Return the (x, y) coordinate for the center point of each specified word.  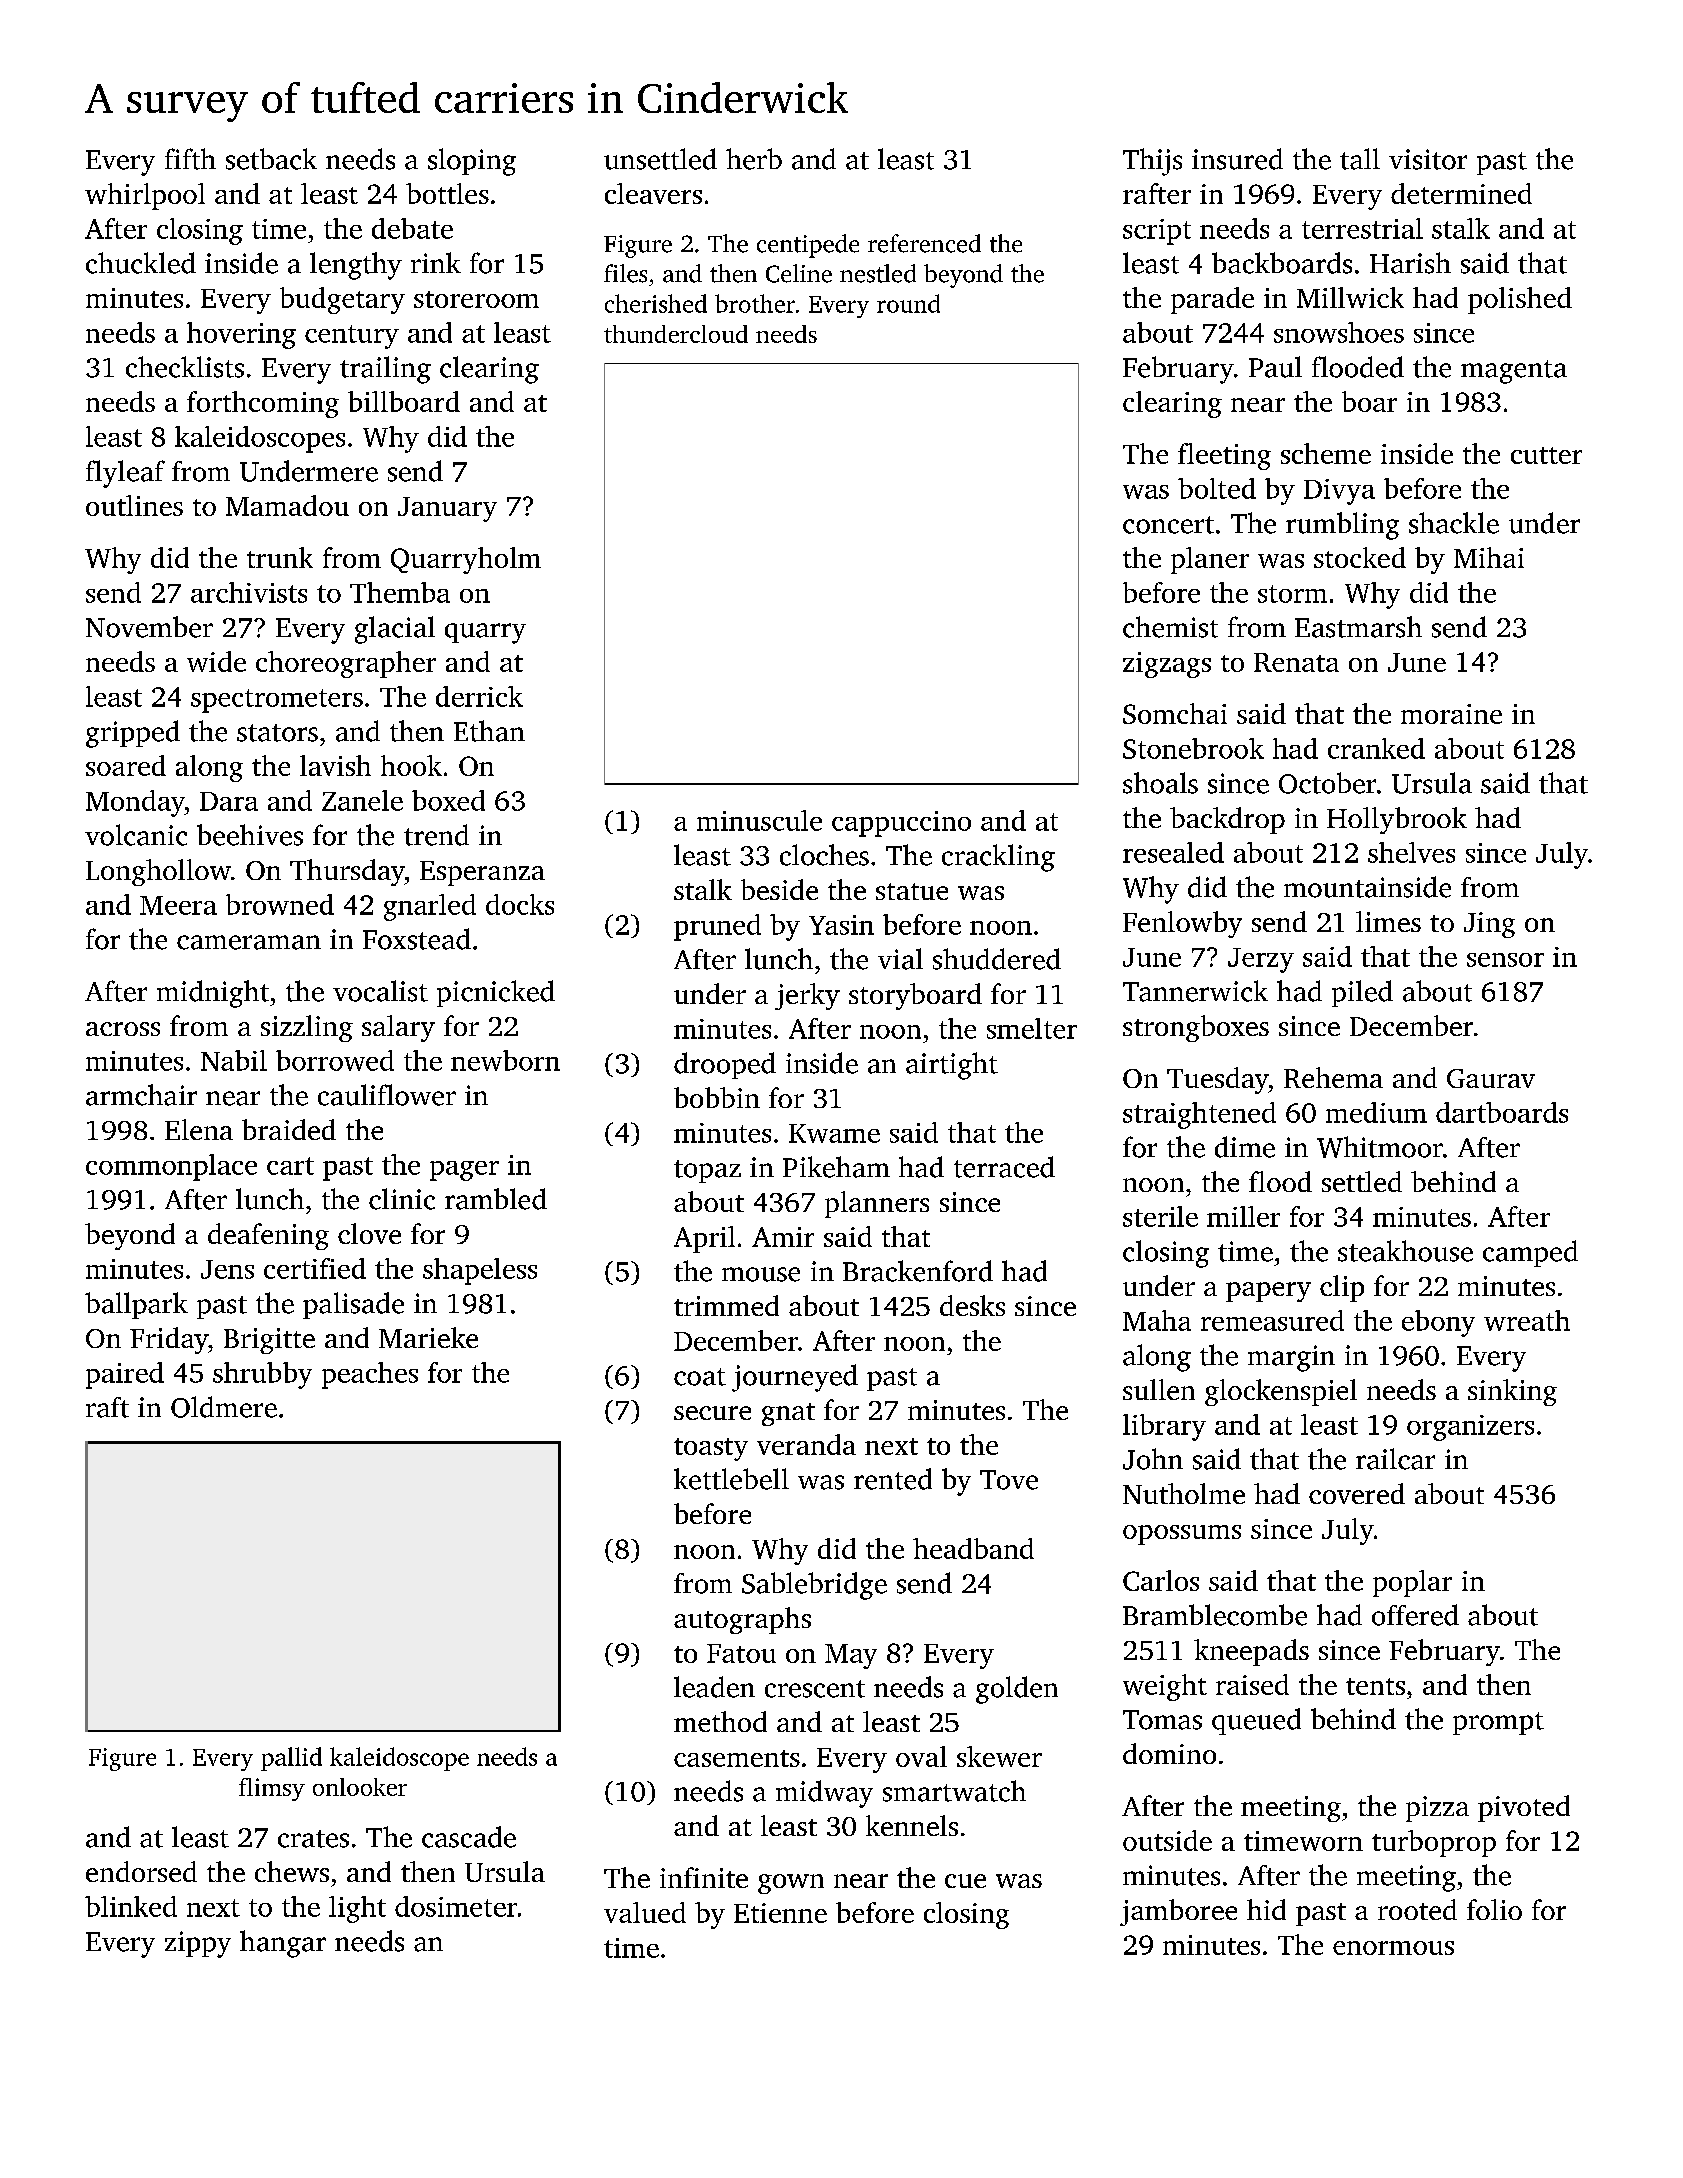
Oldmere (224, 1407)
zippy (198, 1944)
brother (755, 303)
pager (464, 1171)
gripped (133, 734)
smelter (1032, 1028)
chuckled (141, 263)
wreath (1527, 1320)
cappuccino (901, 824)
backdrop (1227, 820)
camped (1530, 1253)
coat (700, 1377)
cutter (1546, 455)
